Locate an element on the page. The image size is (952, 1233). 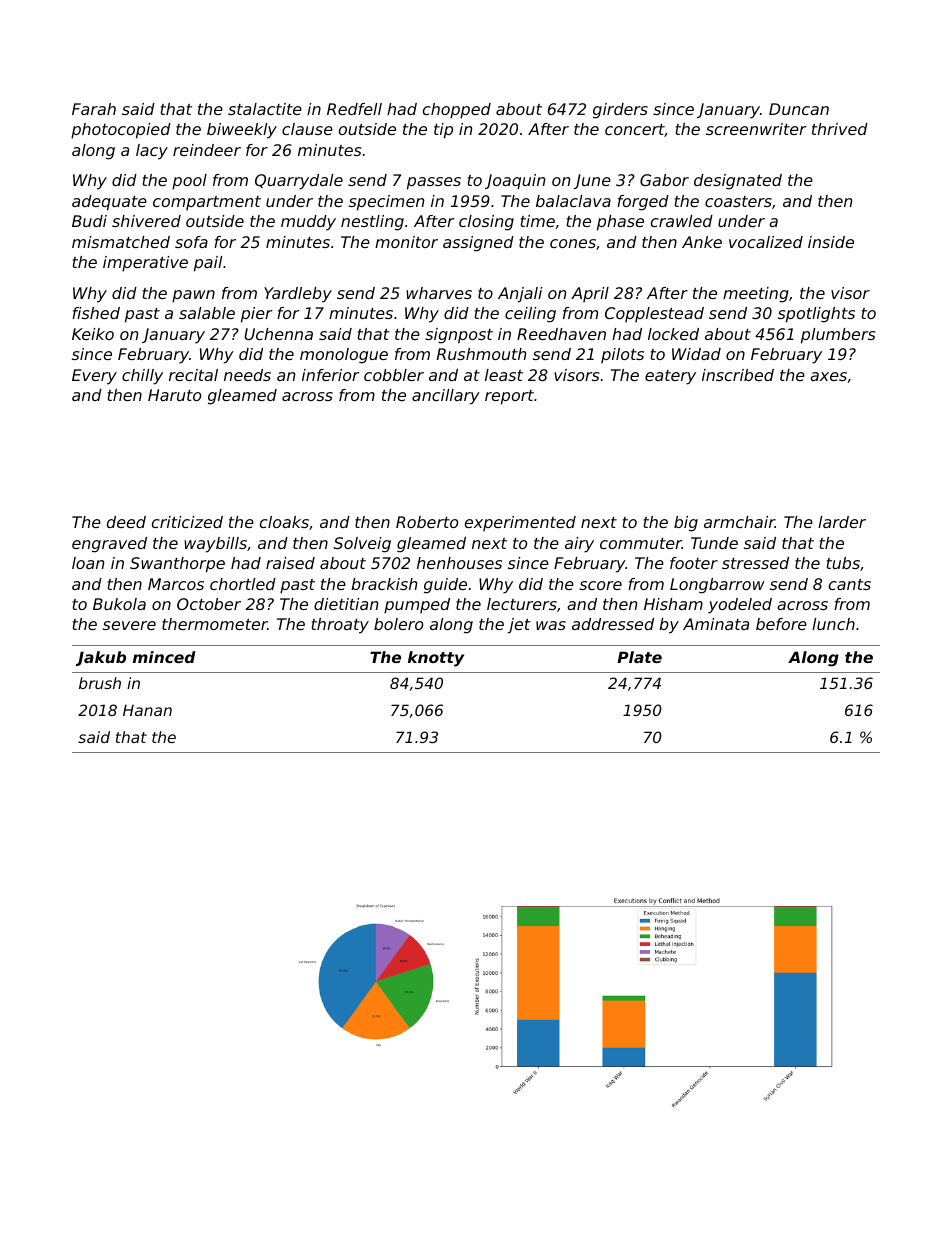
criticized is located at coordinates (187, 522).
